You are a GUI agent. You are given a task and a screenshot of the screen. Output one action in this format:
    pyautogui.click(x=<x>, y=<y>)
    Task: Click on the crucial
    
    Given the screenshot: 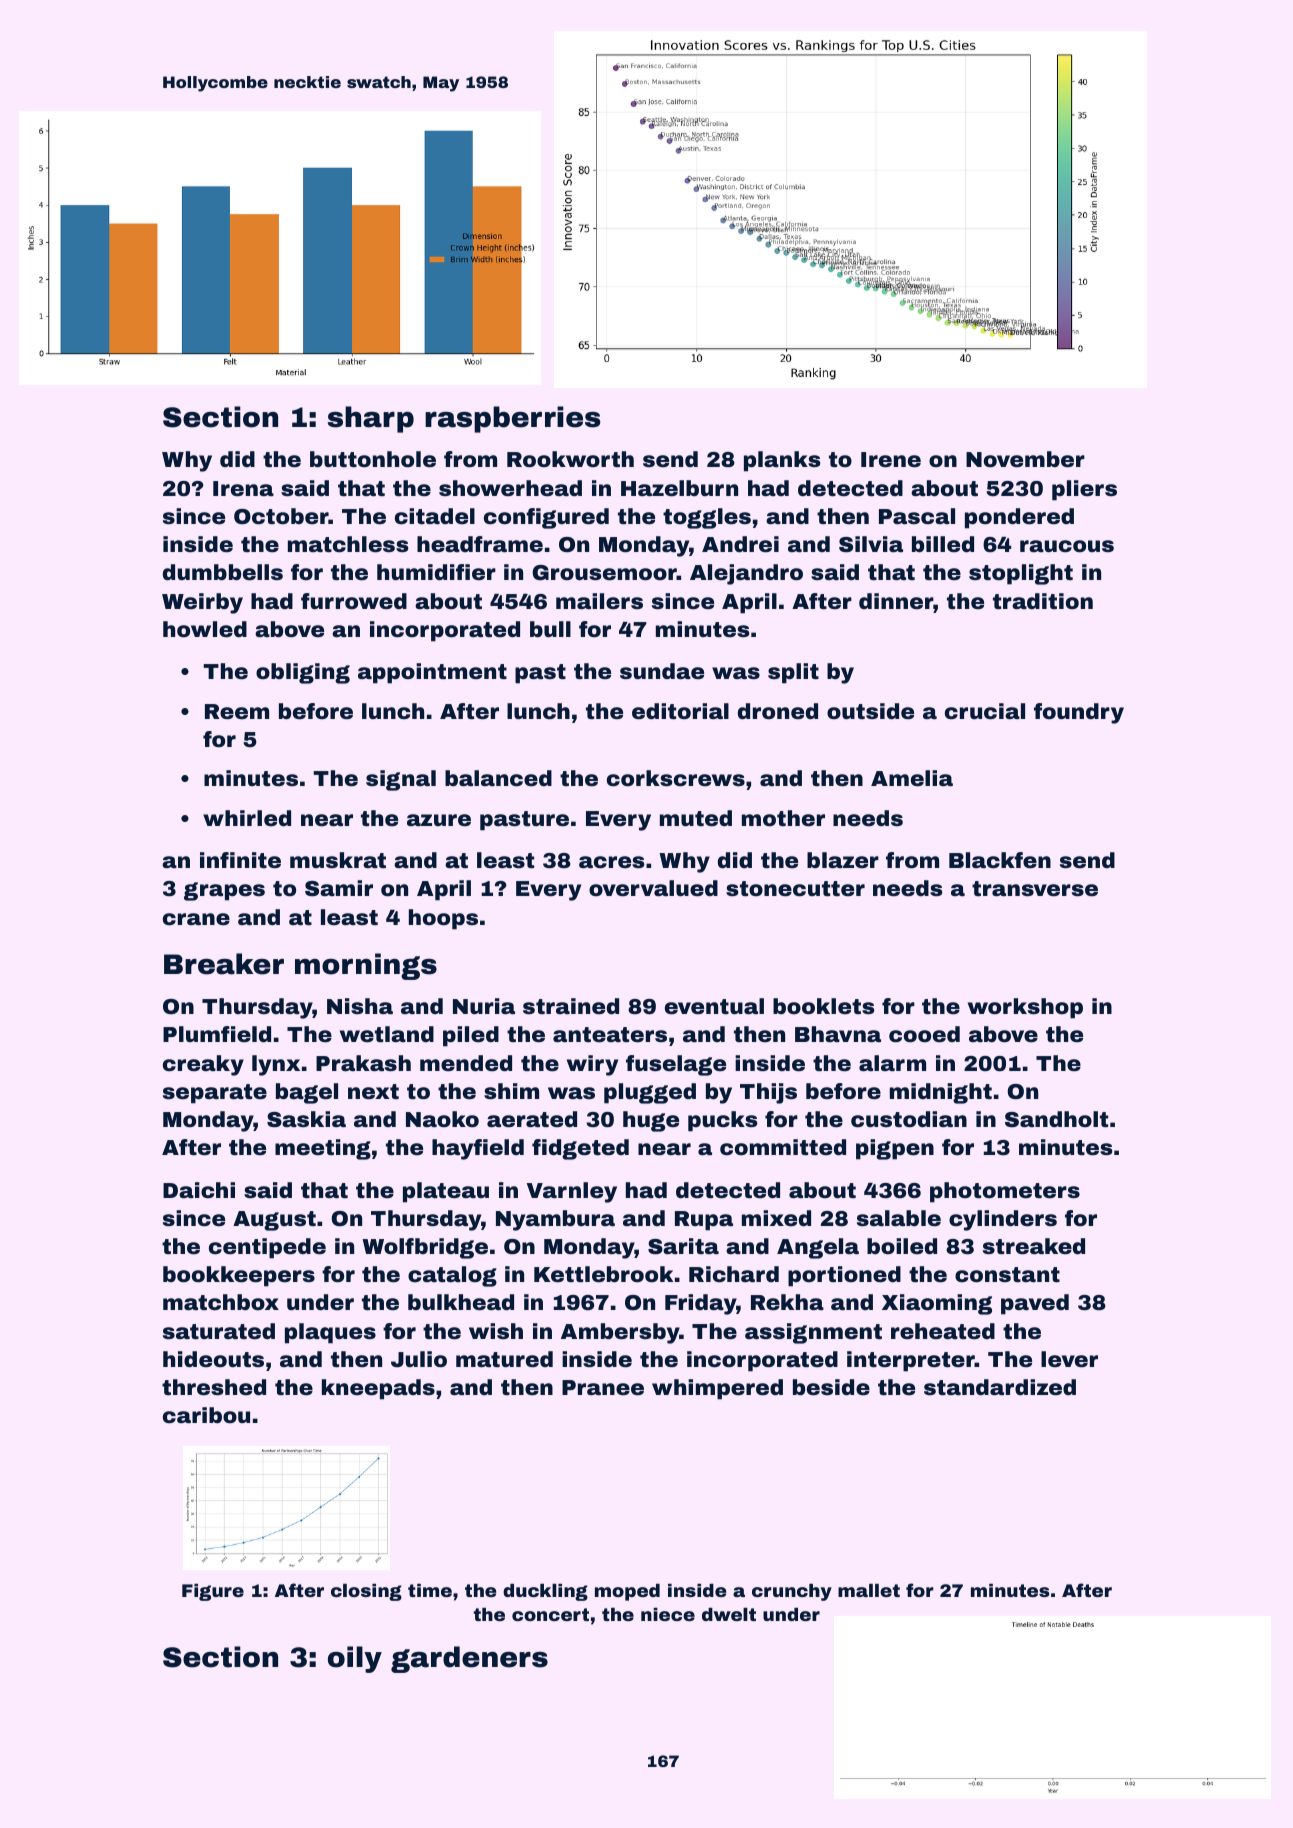 What is the action you would take?
    pyautogui.click(x=985, y=711)
